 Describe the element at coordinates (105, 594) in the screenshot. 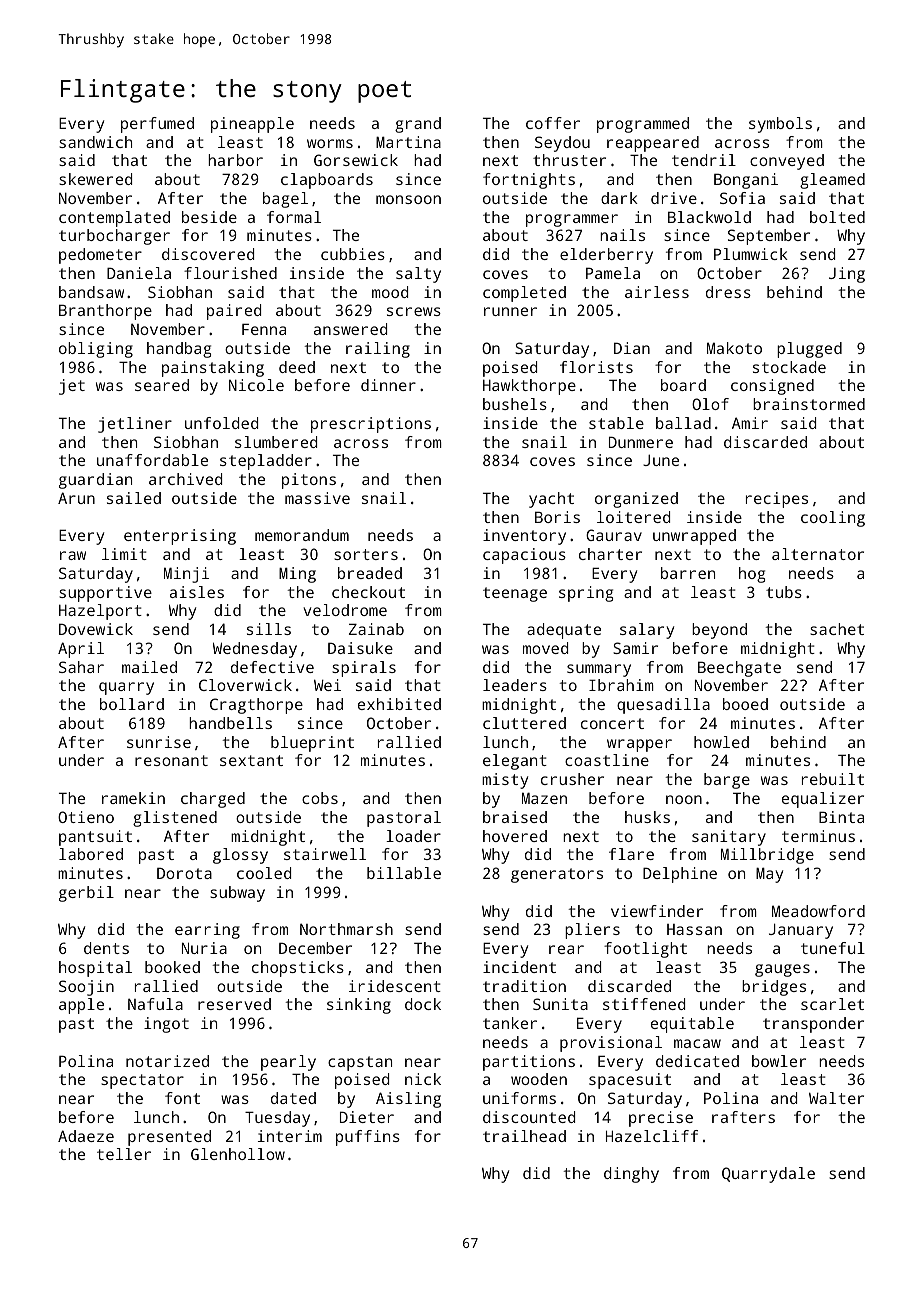

I see `supportive` at that location.
